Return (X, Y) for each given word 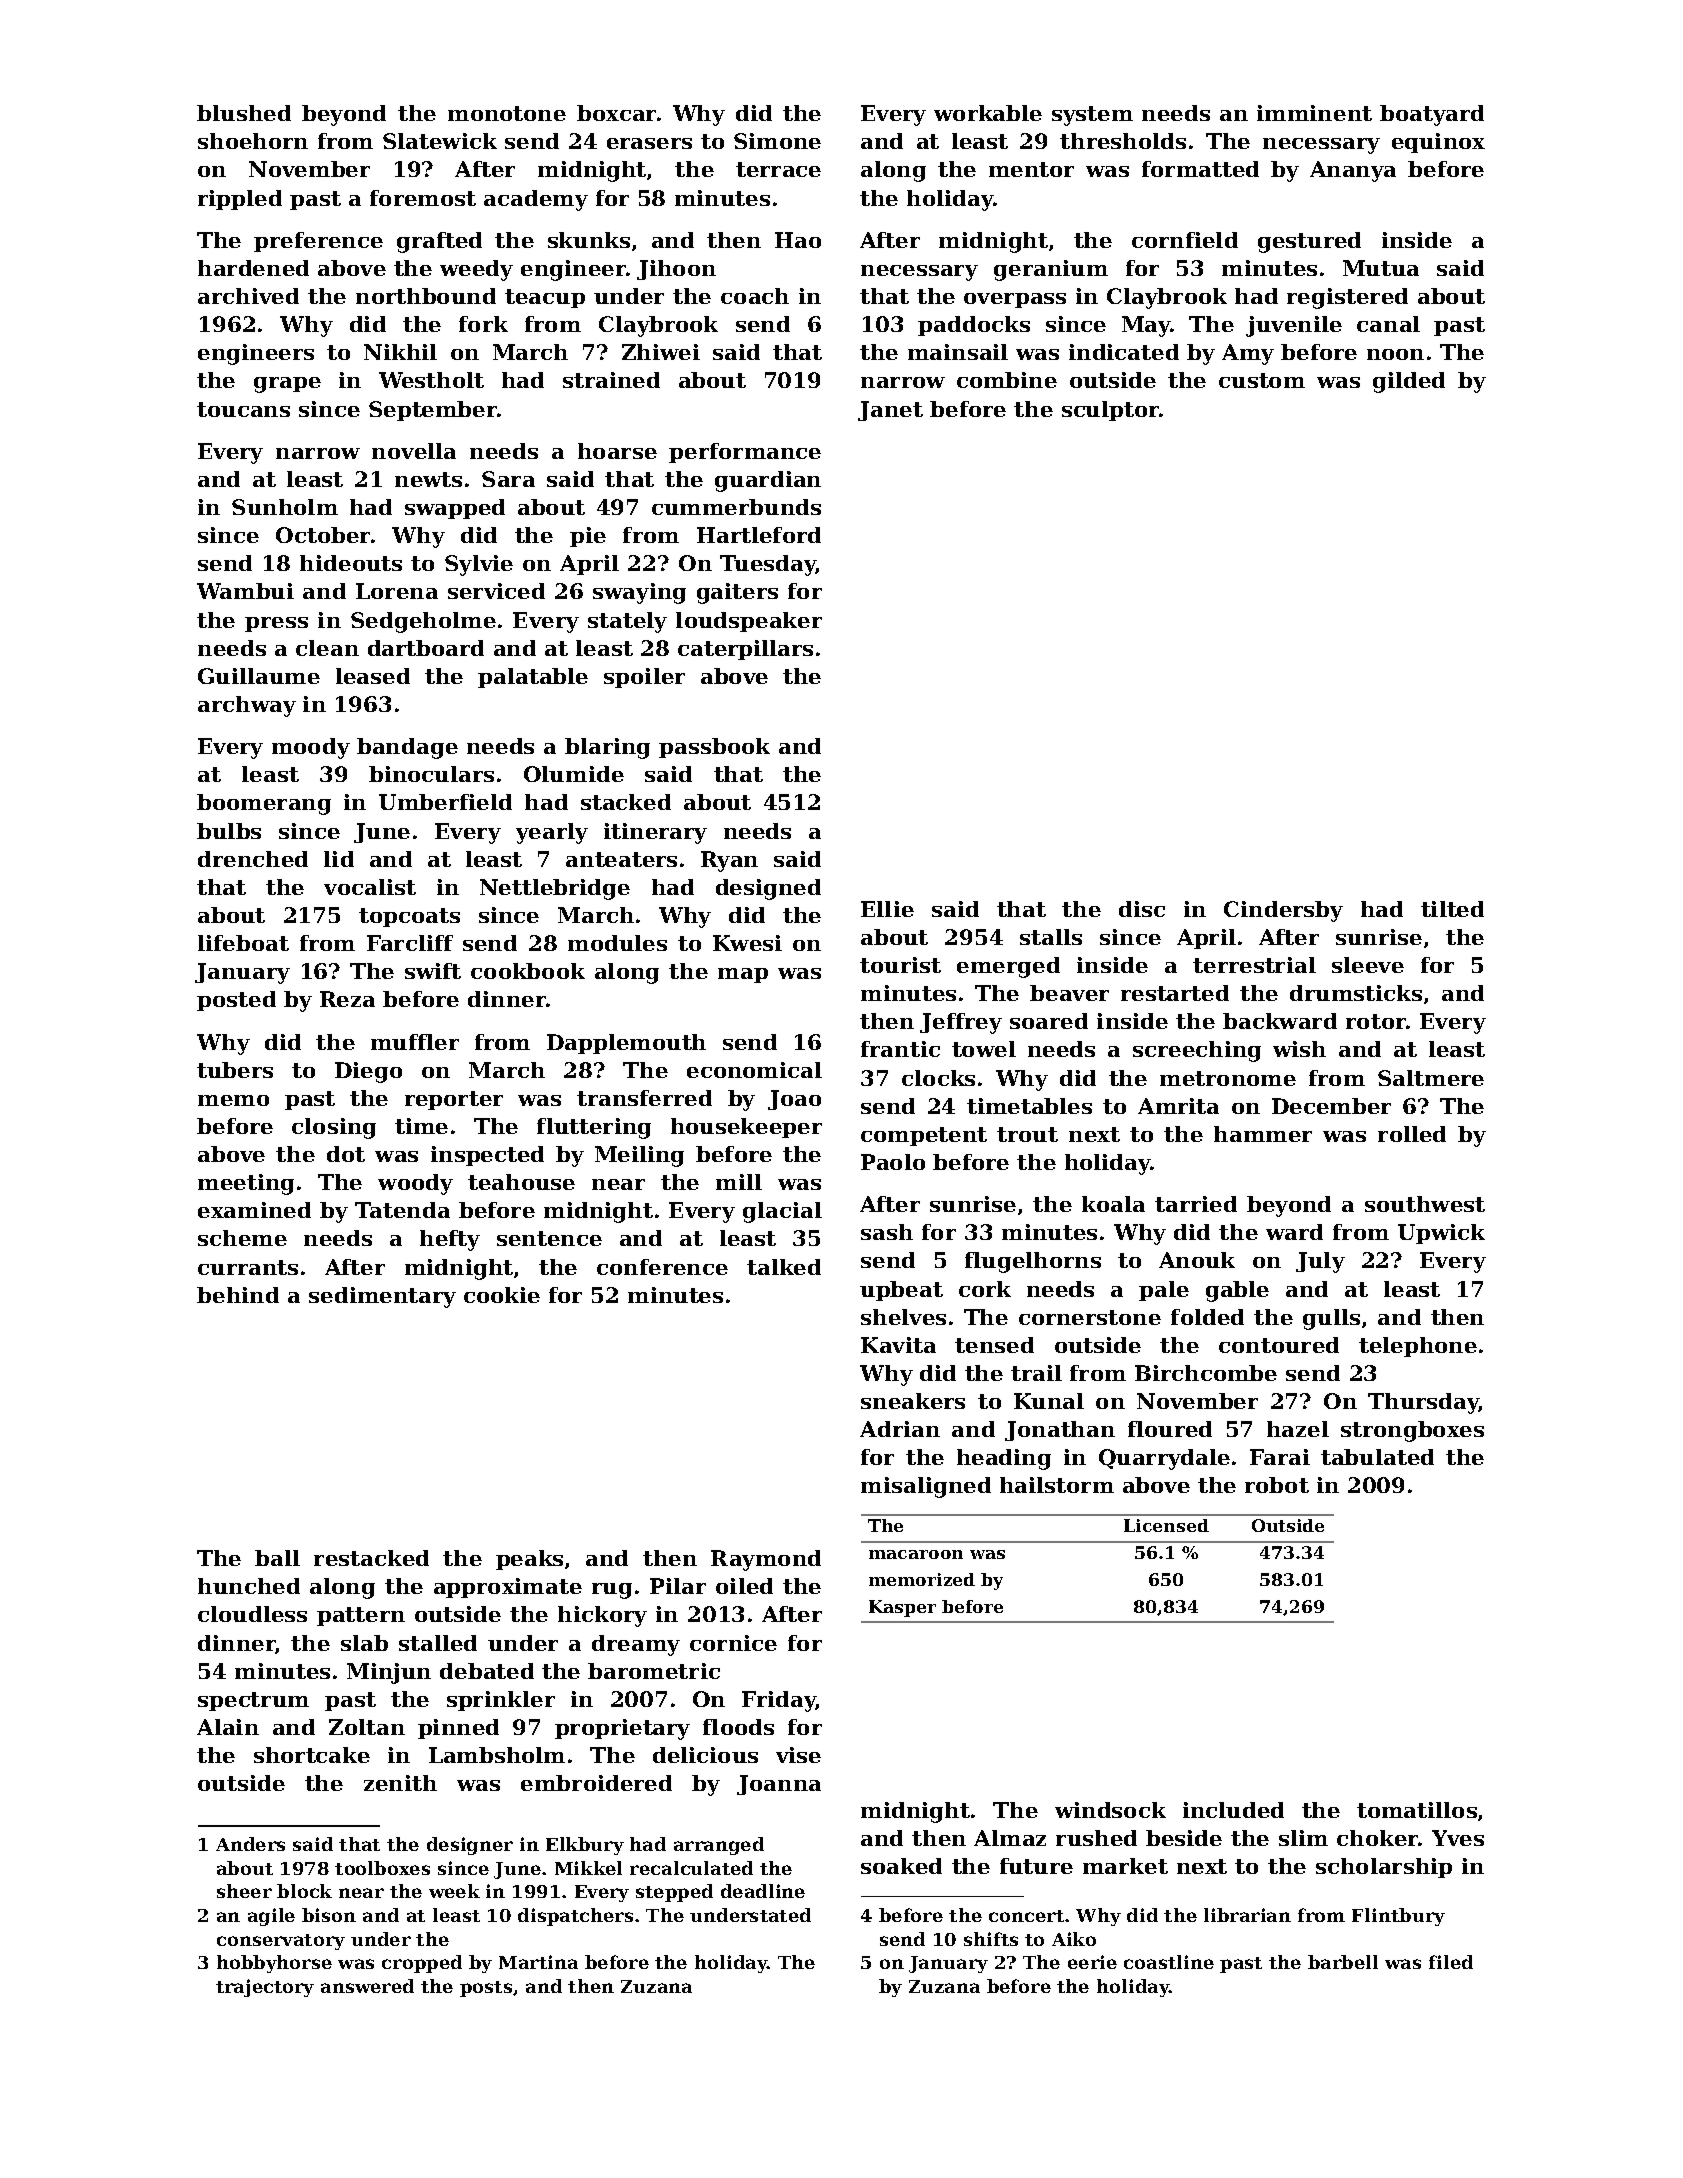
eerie (1092, 1962)
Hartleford (759, 535)
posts (486, 1989)
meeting (246, 1184)
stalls (1051, 937)
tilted (1452, 909)
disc (1142, 909)
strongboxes (1412, 1431)
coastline (1169, 1962)
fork (483, 324)
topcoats (409, 917)
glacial (782, 1212)
